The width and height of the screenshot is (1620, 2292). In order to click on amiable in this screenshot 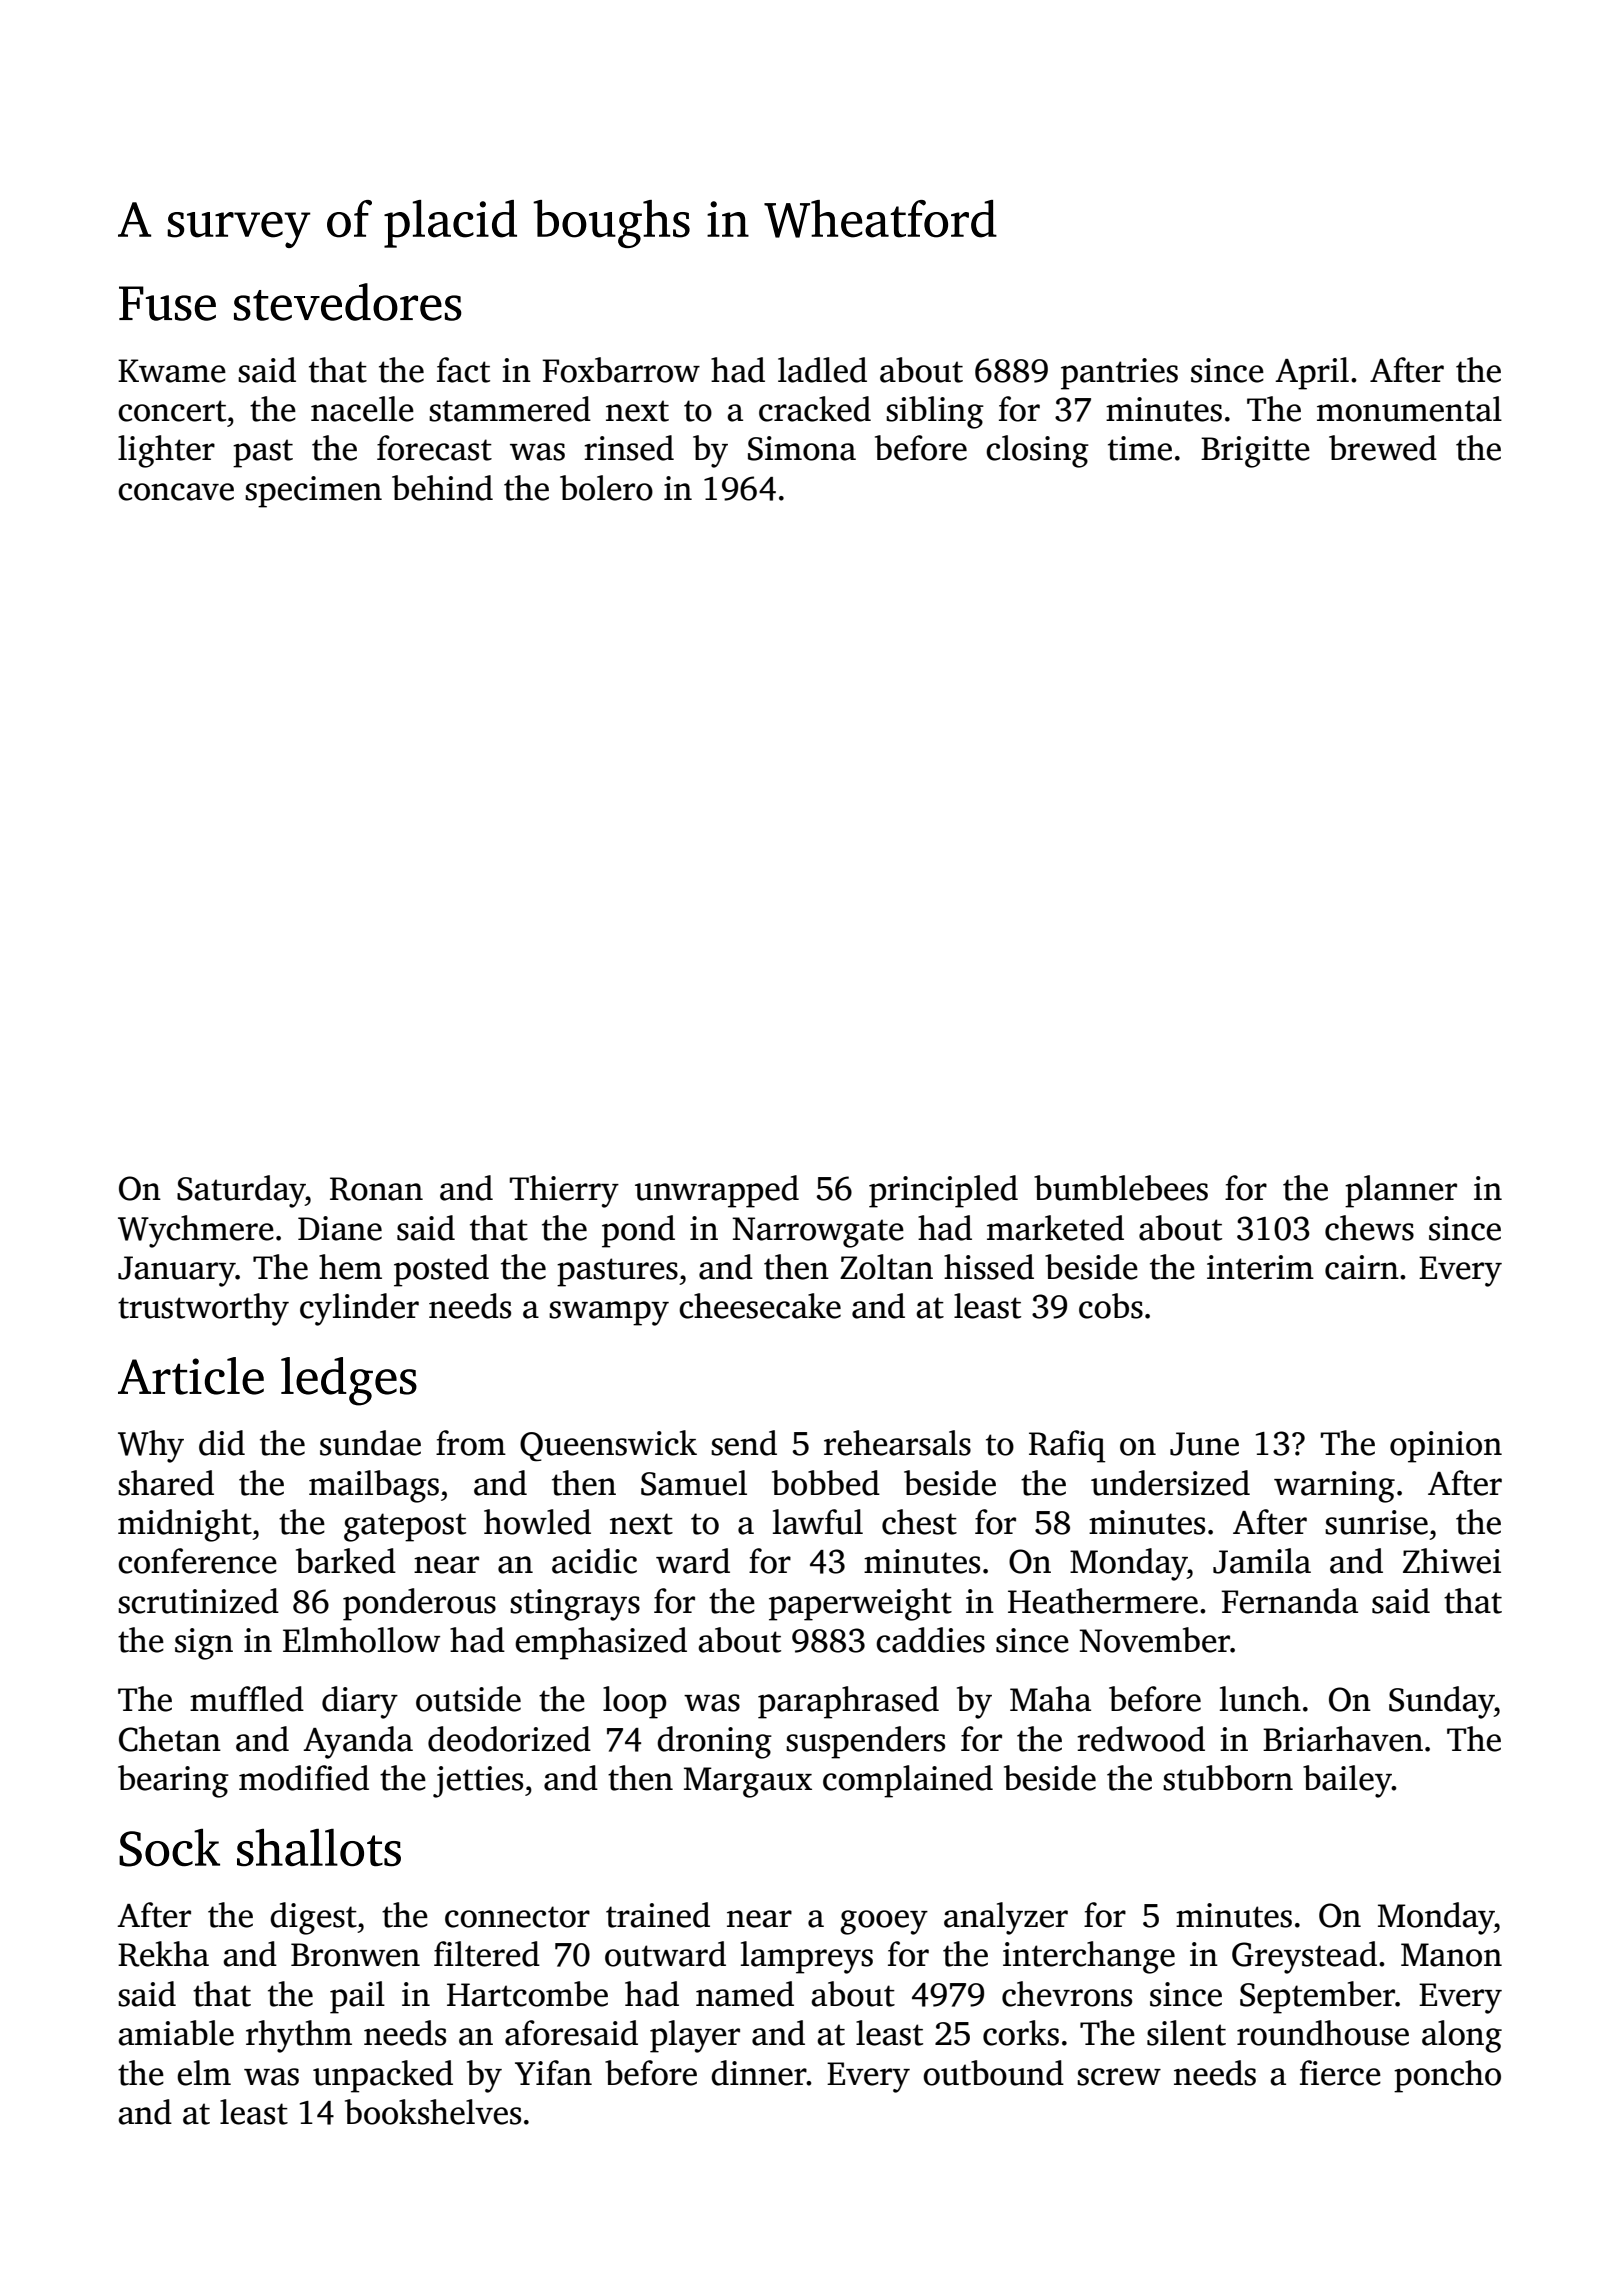, I will do `click(176, 2033)`.
